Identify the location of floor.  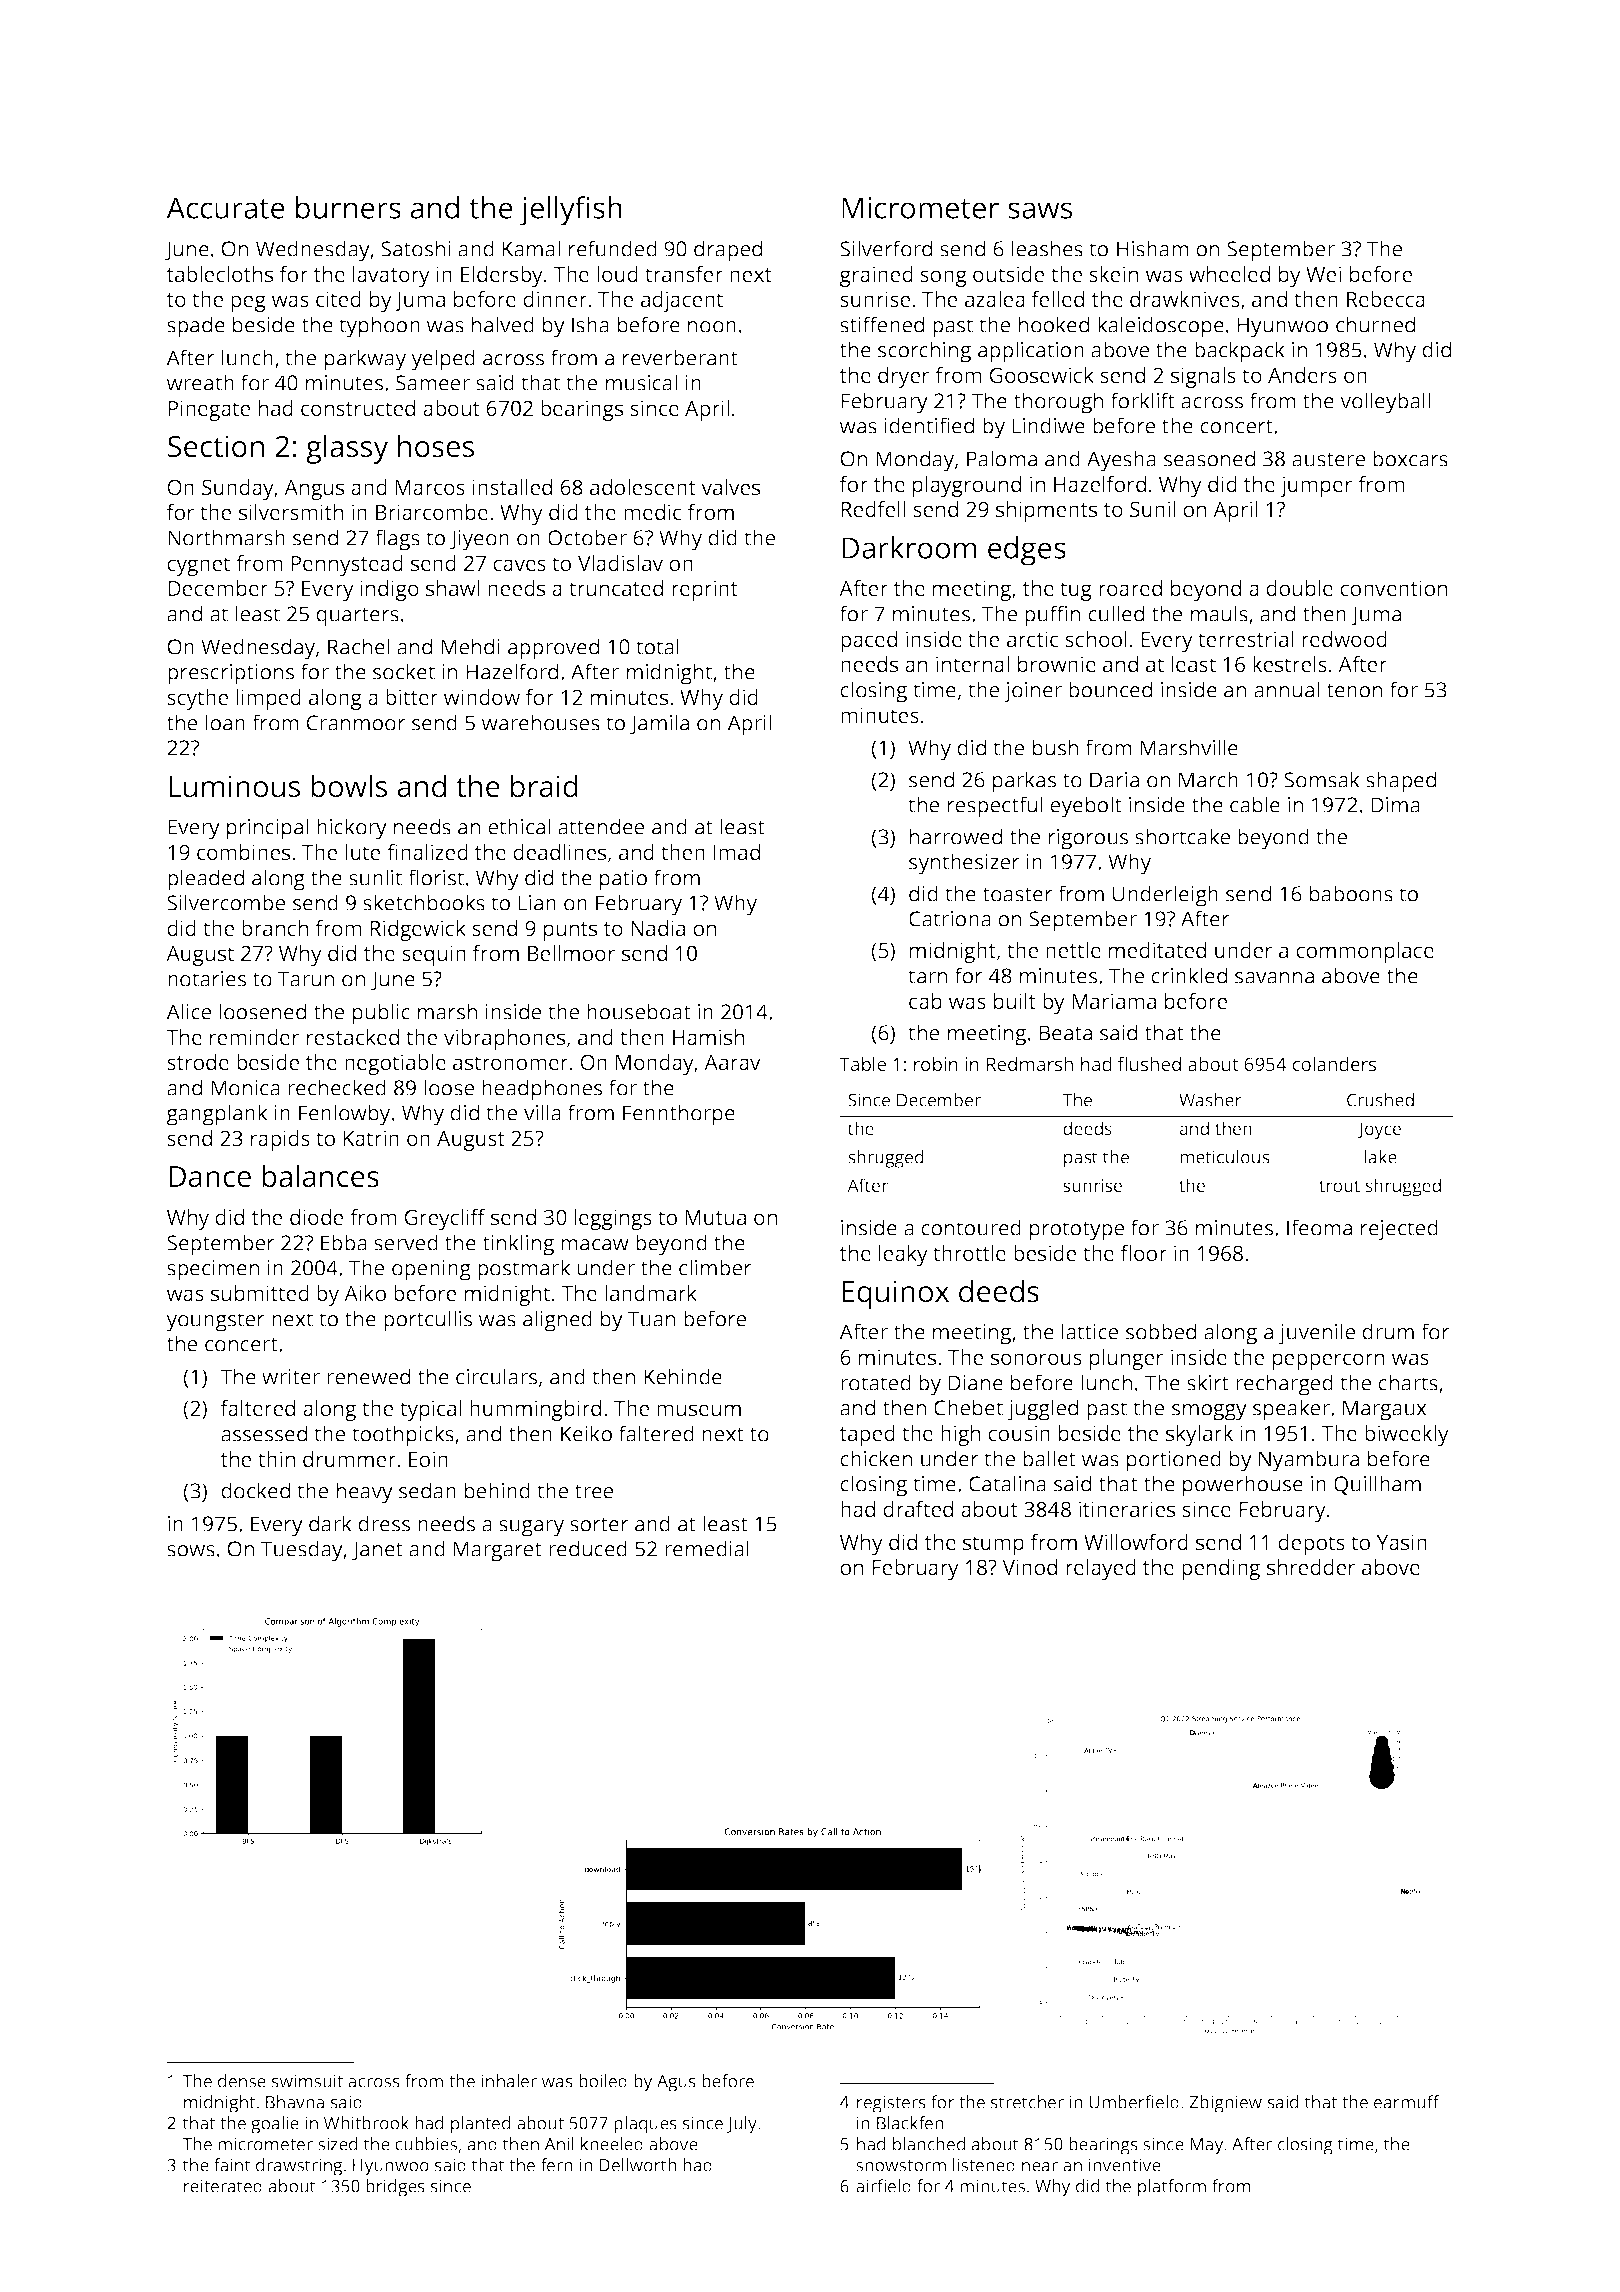
(1144, 1253).
